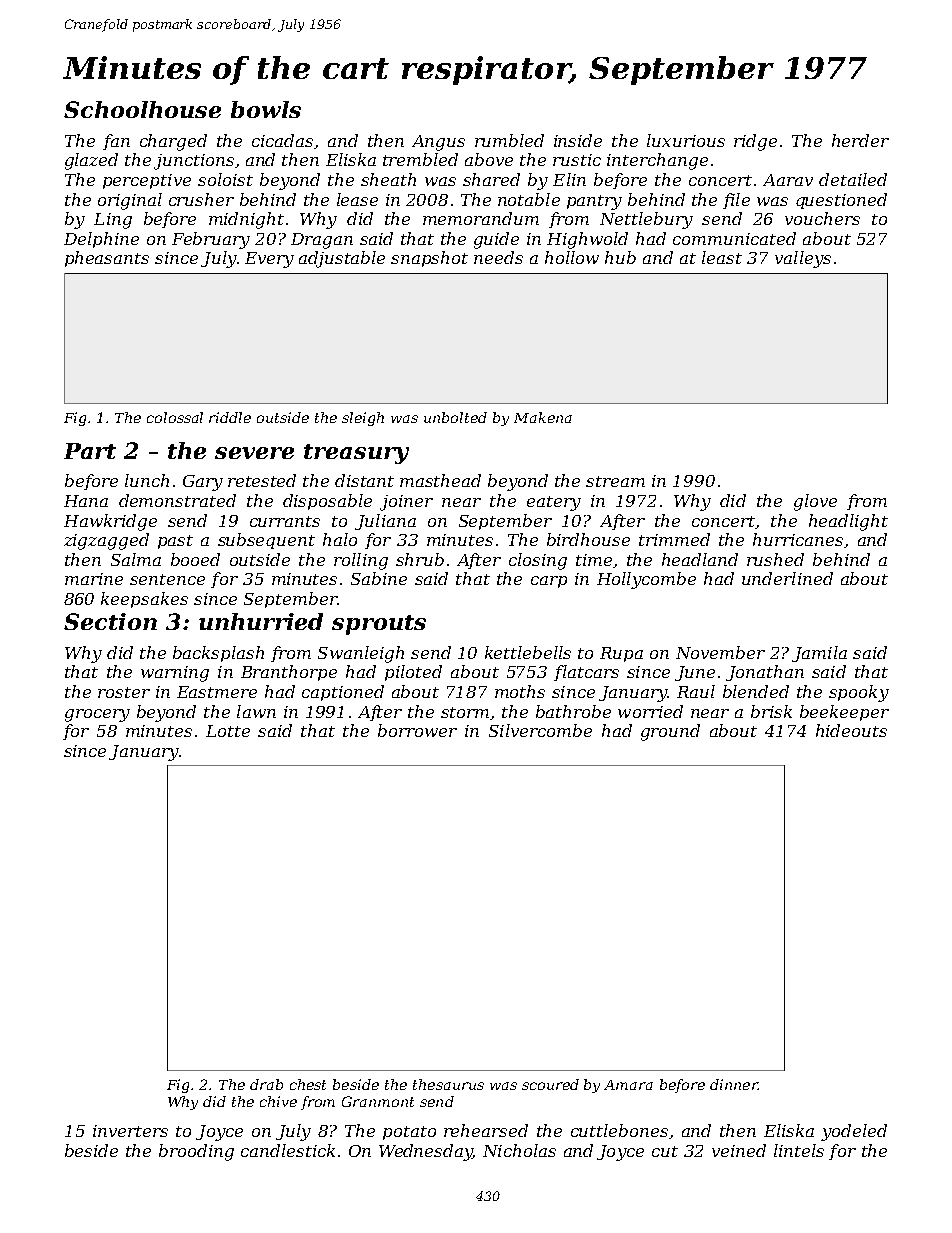  I want to click on veined, so click(739, 1150).
